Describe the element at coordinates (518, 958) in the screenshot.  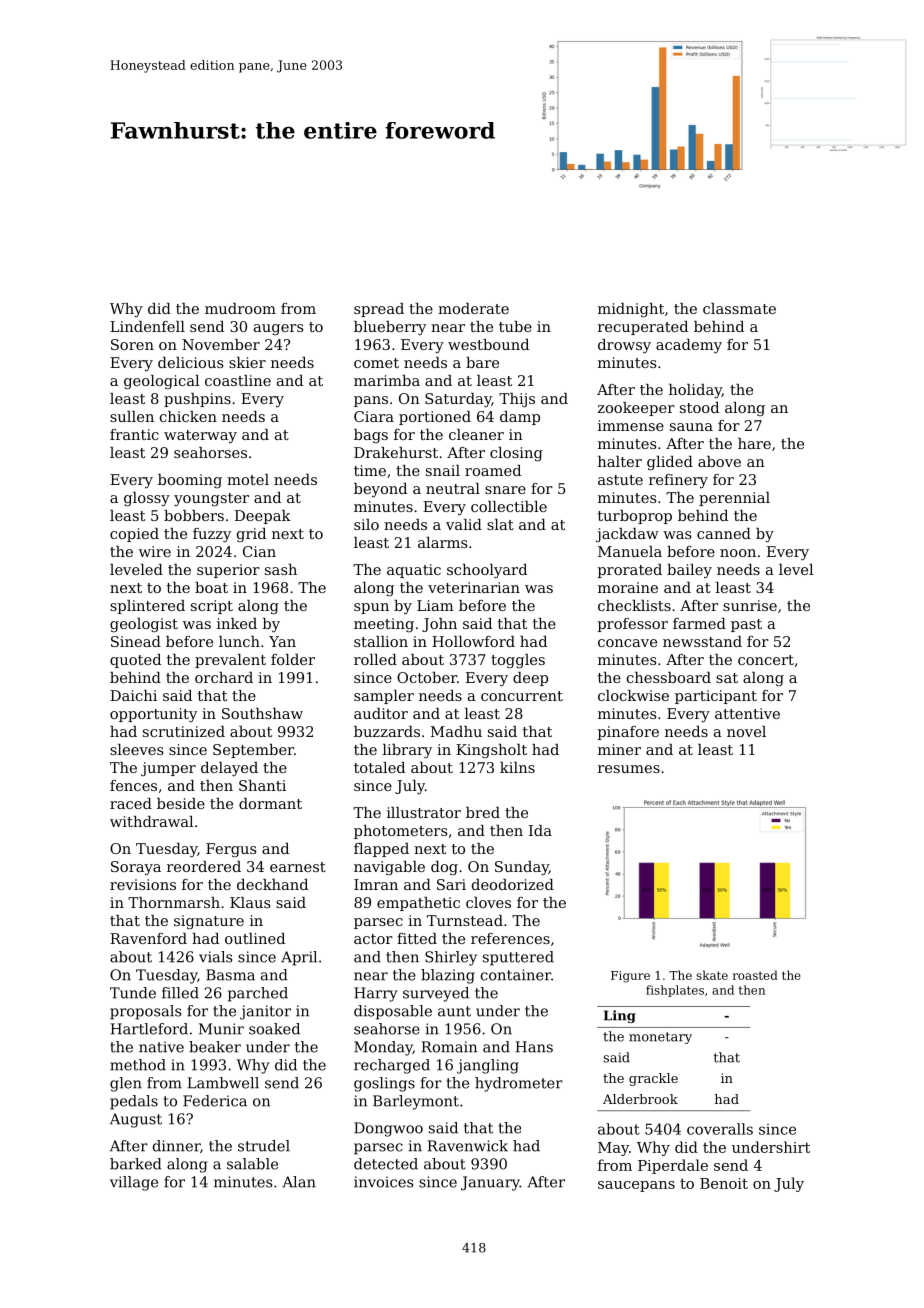
I see `sputtered` at that location.
